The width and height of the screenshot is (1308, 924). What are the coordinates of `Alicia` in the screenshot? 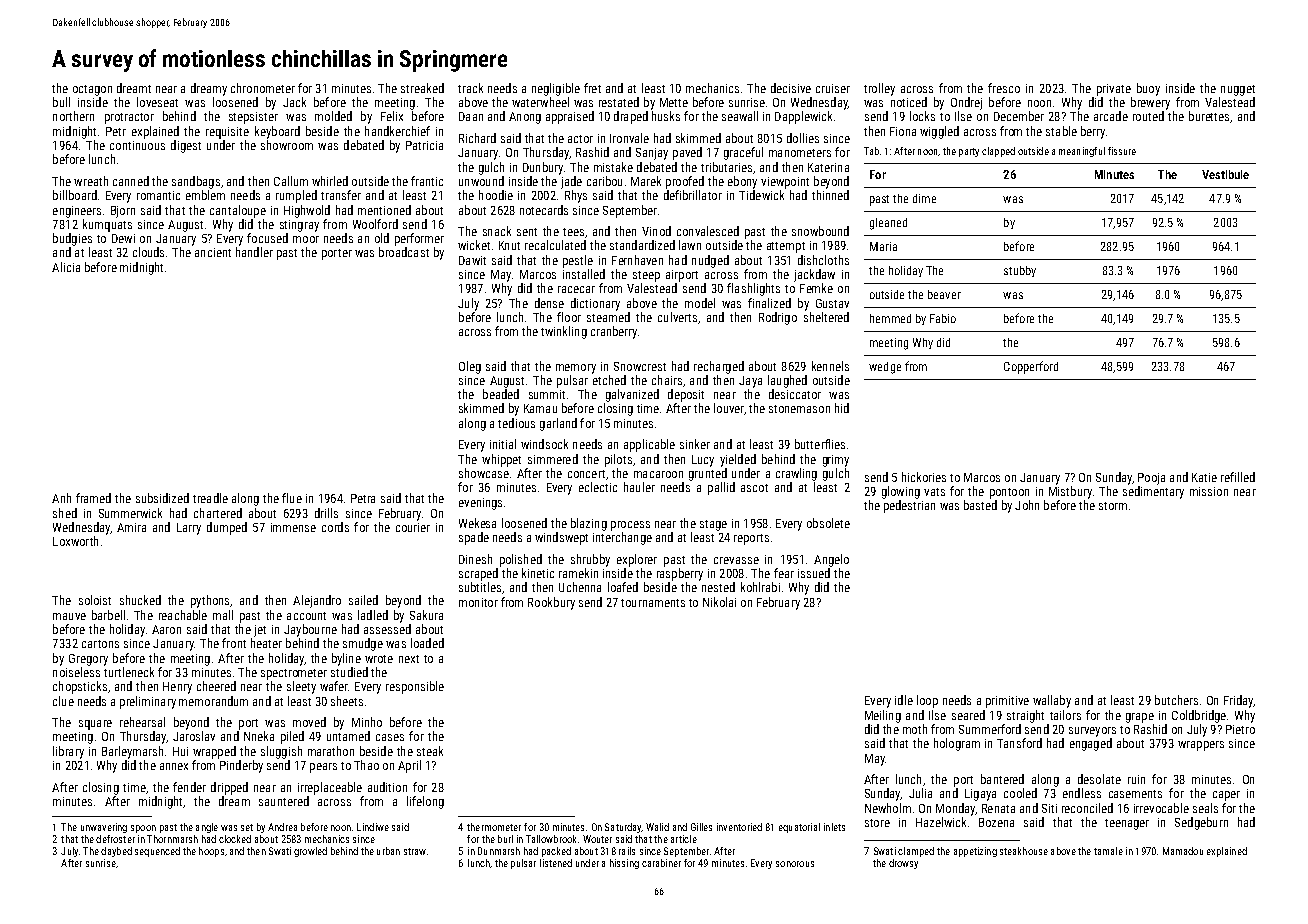 It's located at (66, 267).
